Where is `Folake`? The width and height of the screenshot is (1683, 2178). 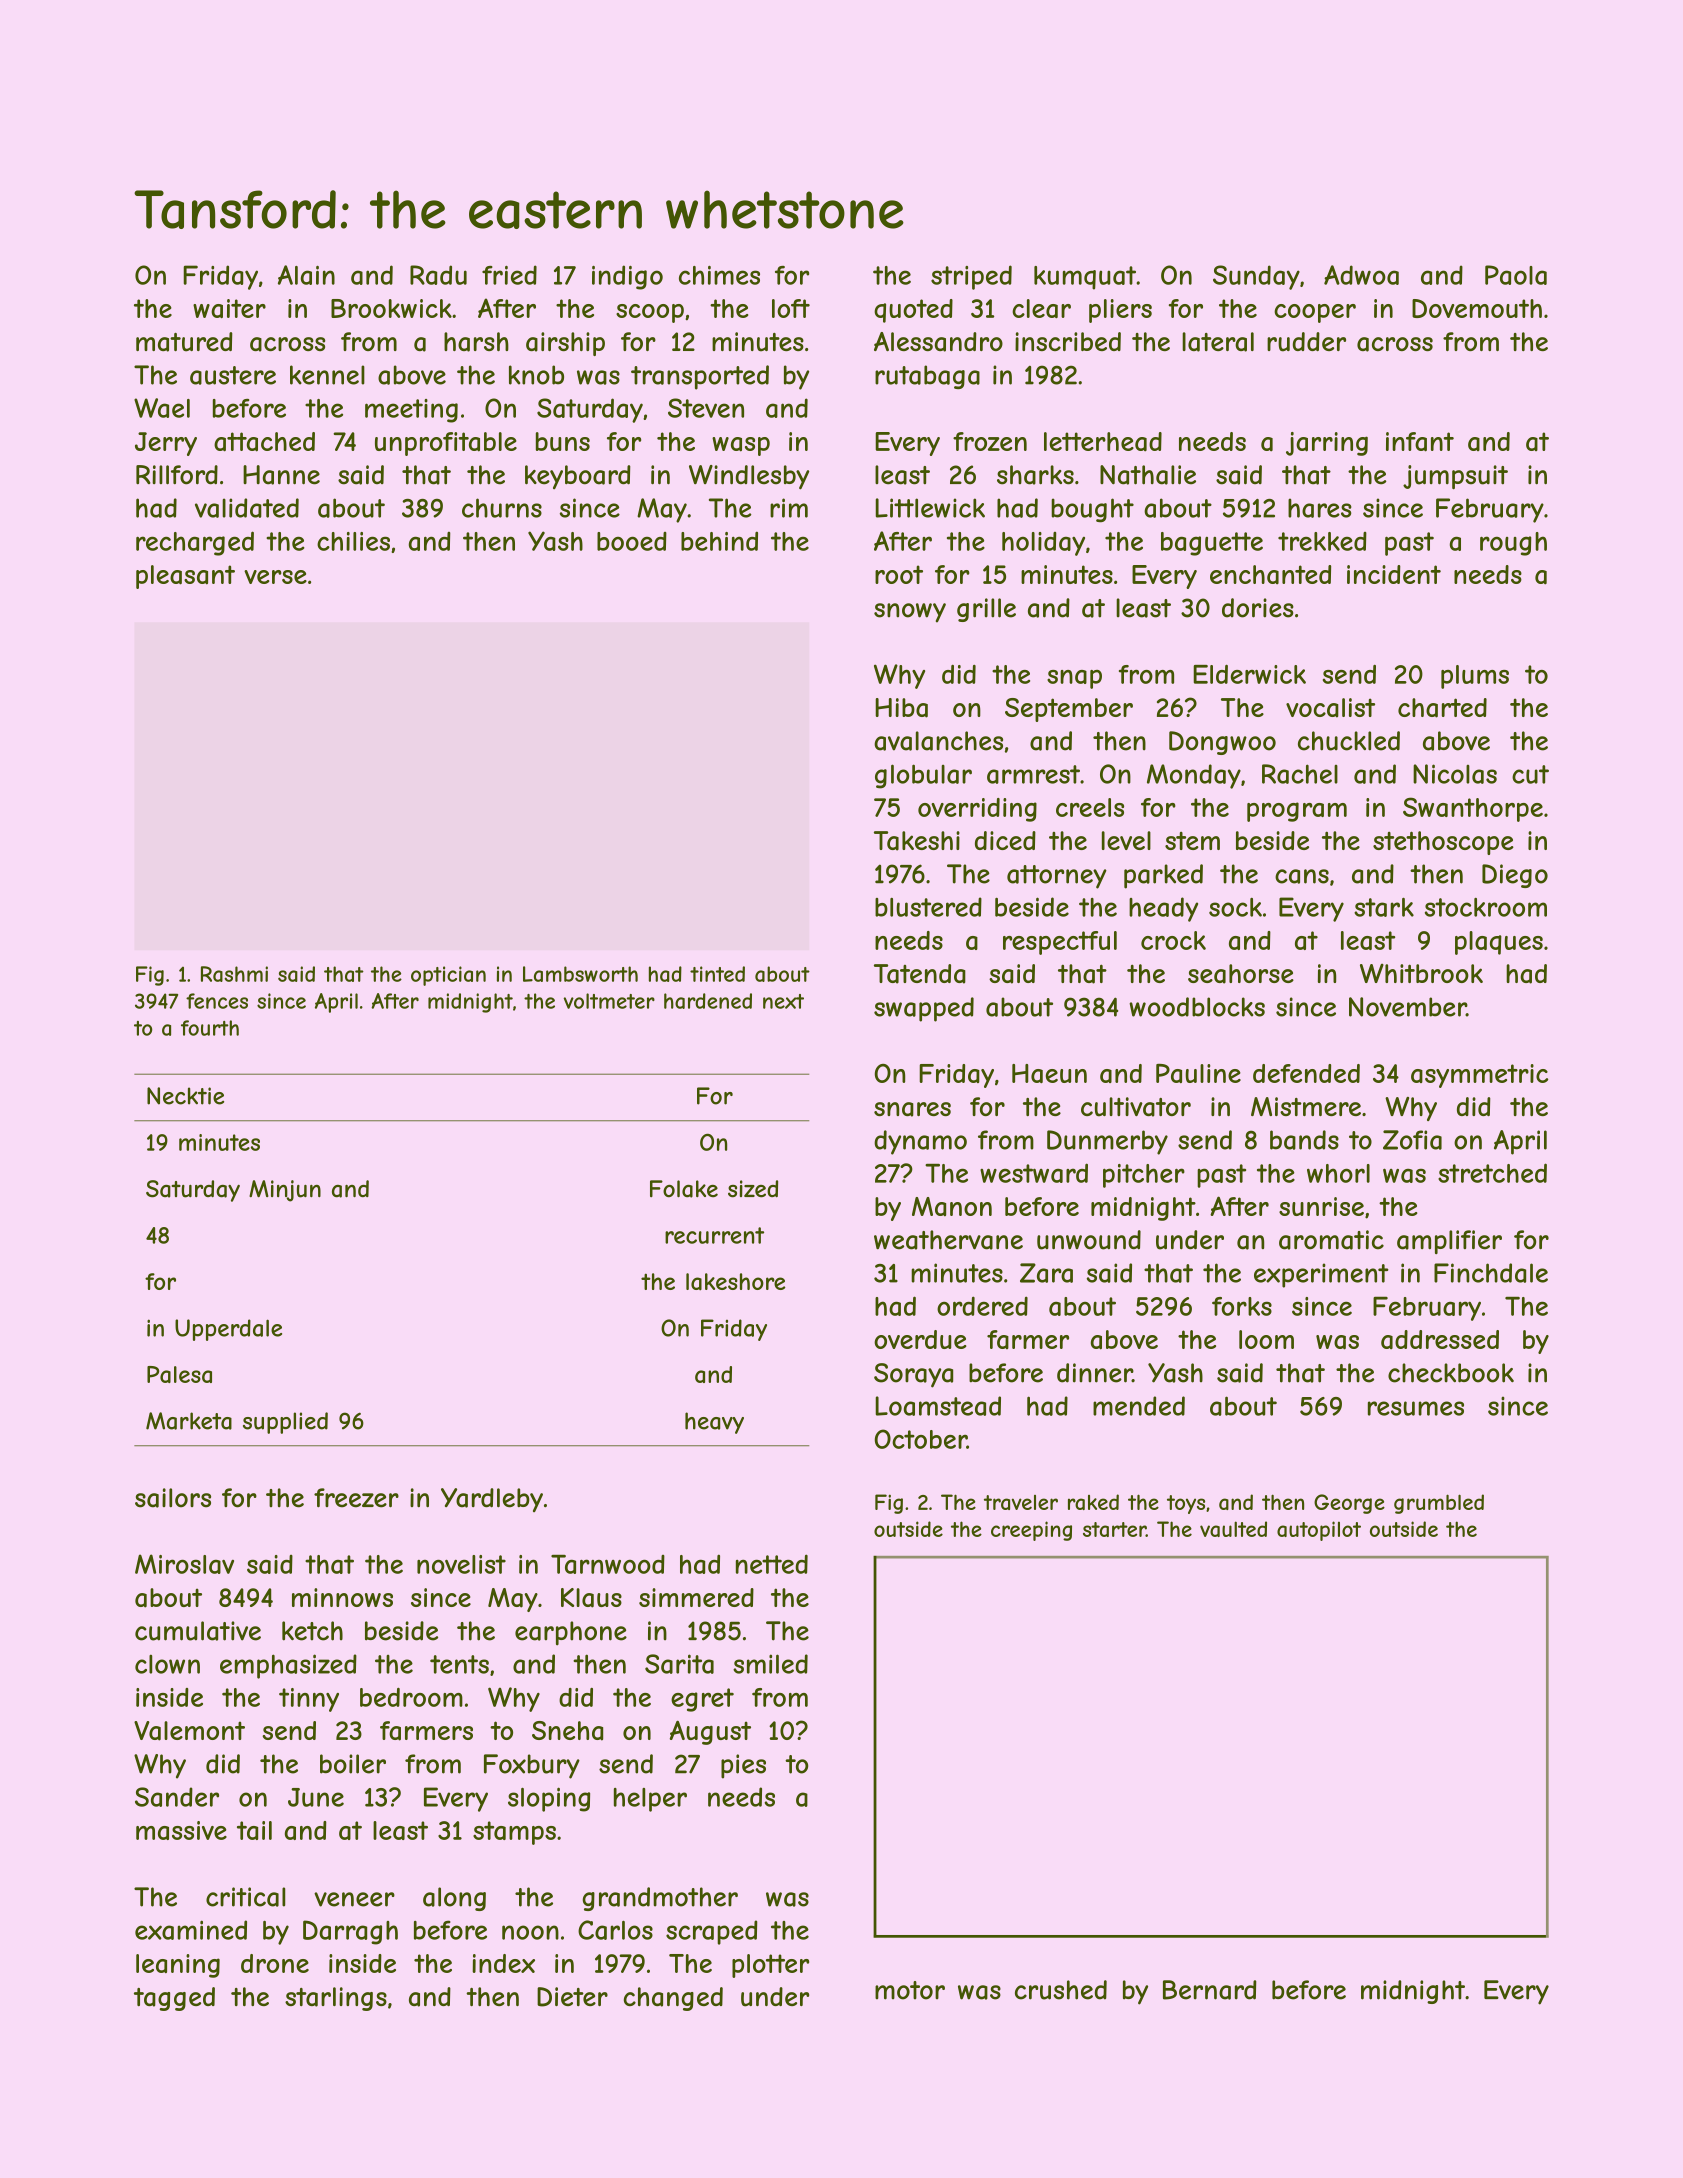 Folake is located at coordinates (684, 1189).
